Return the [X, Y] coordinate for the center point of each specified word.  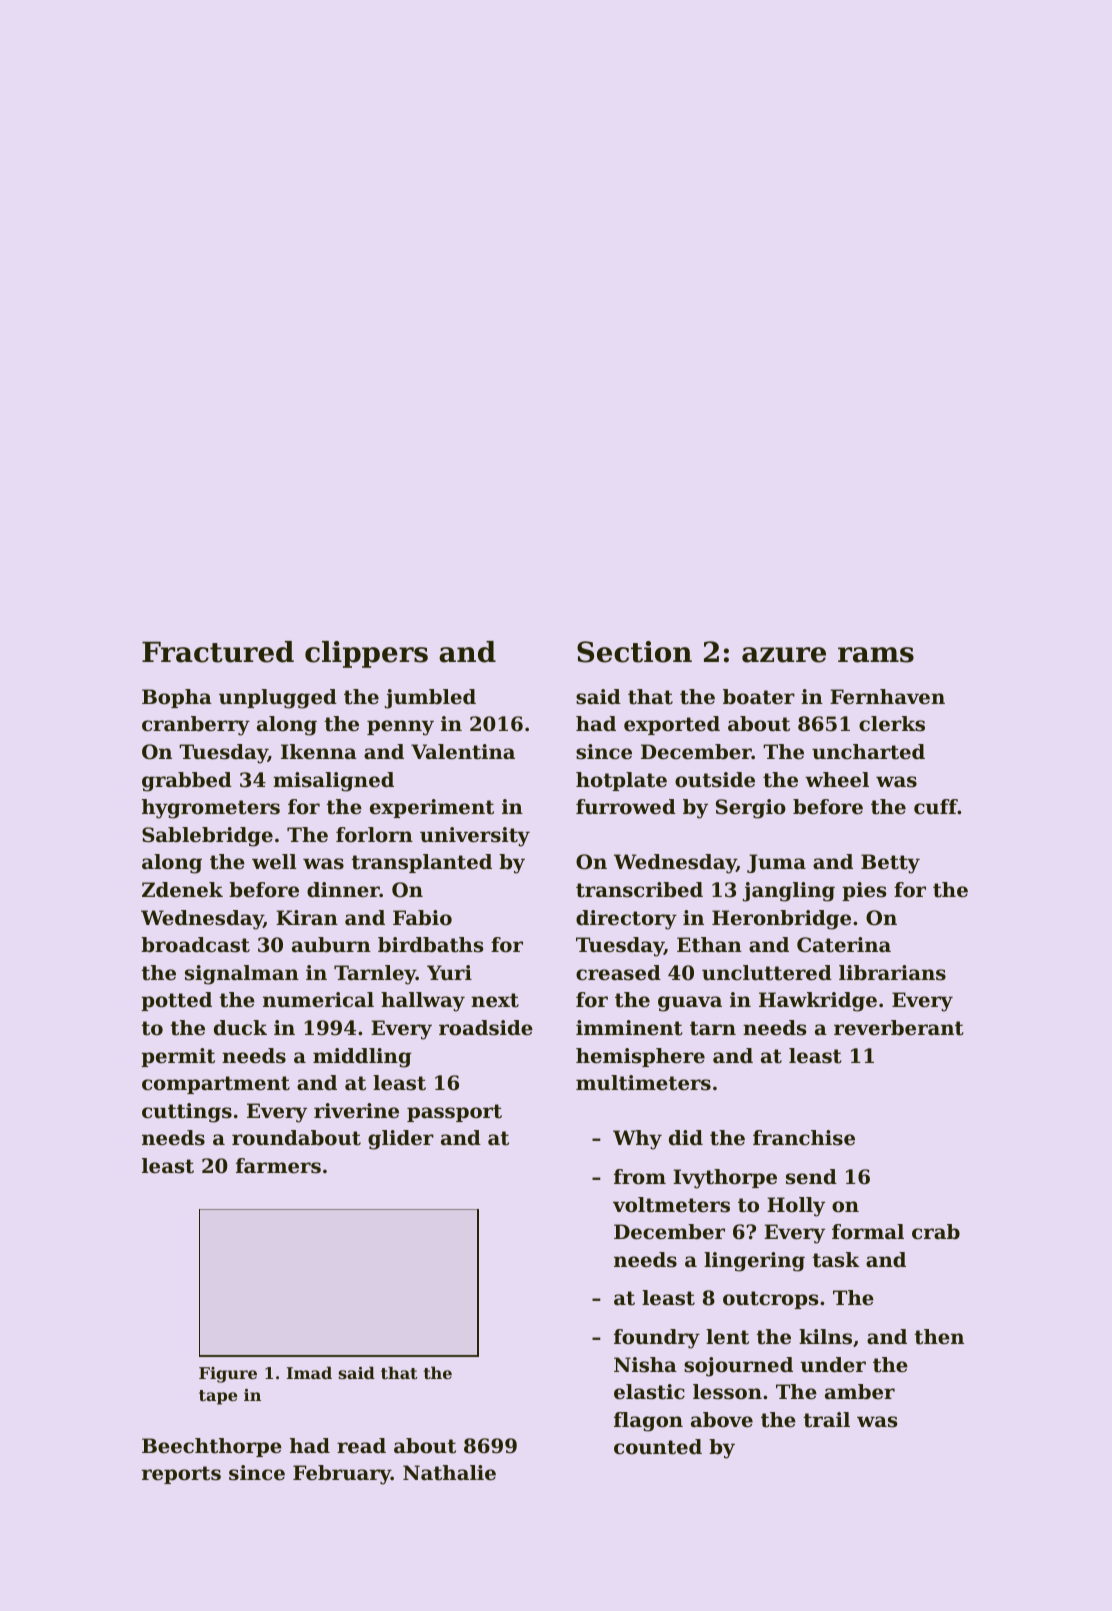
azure [784, 655]
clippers [366, 654]
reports [181, 1475]
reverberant [899, 1028]
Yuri [449, 973]
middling [362, 1058]
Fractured [218, 652]
